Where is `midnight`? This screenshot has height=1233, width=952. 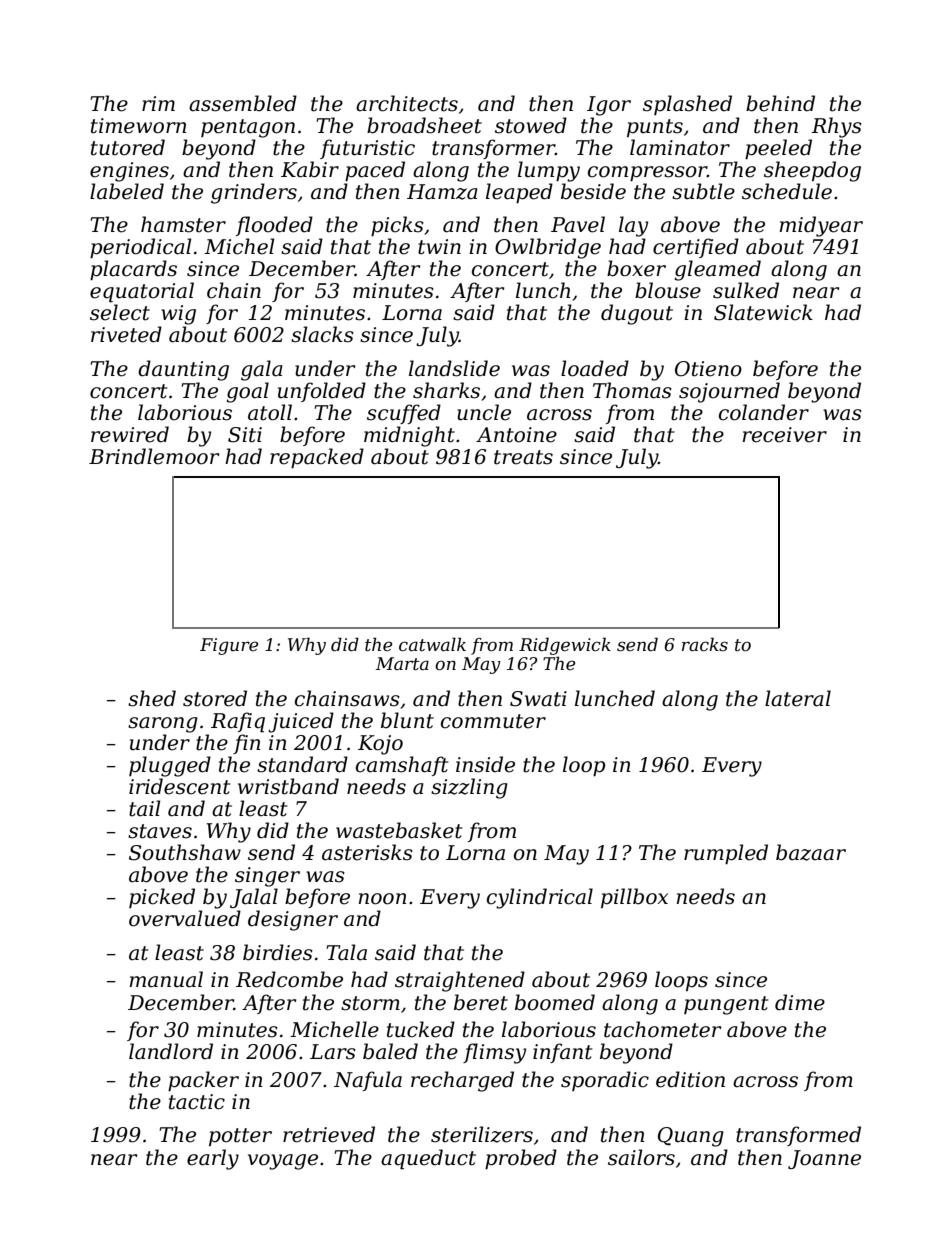
midnight is located at coordinates (409, 436).
